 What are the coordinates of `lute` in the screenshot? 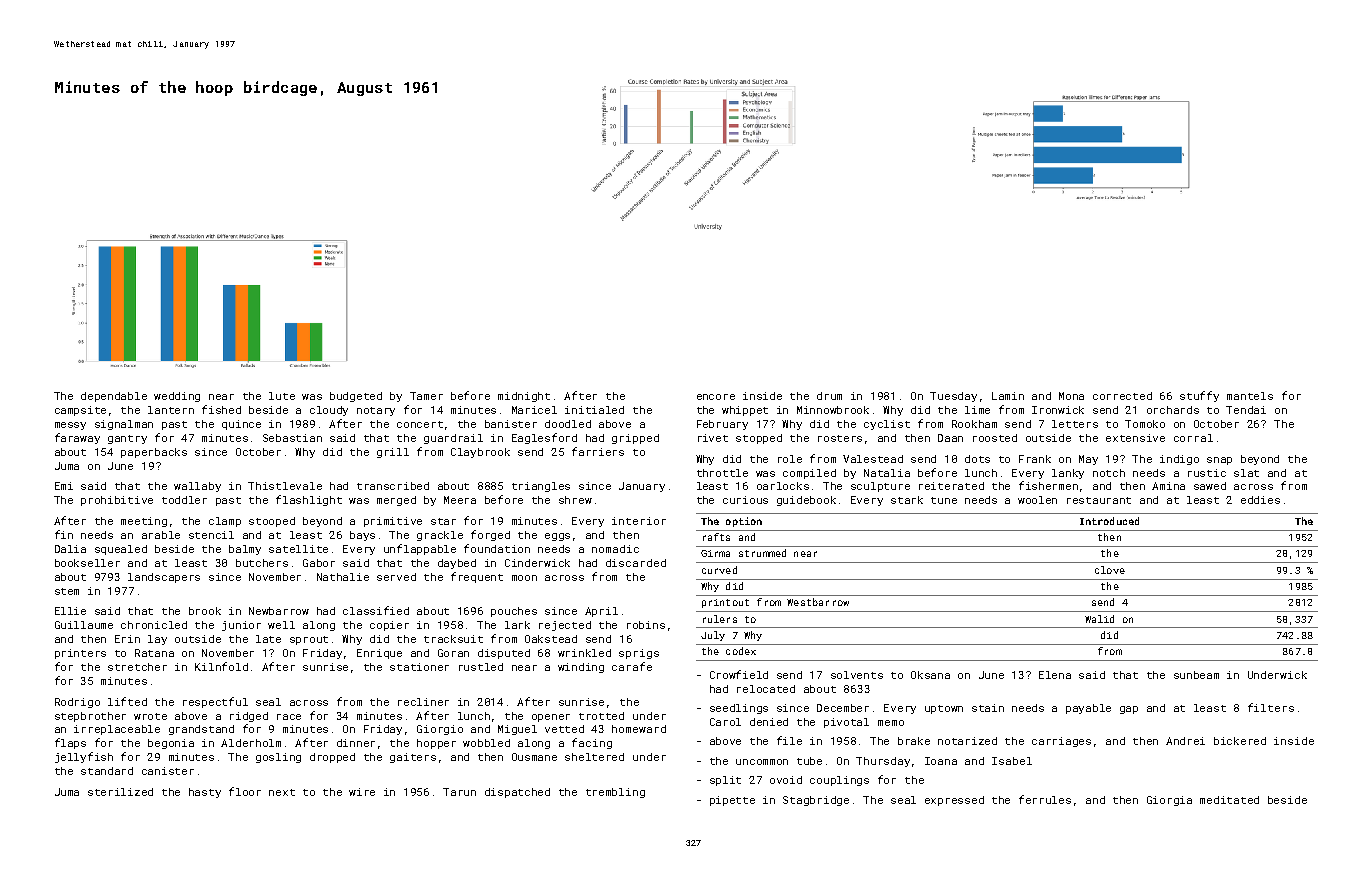 It's located at (282, 396).
